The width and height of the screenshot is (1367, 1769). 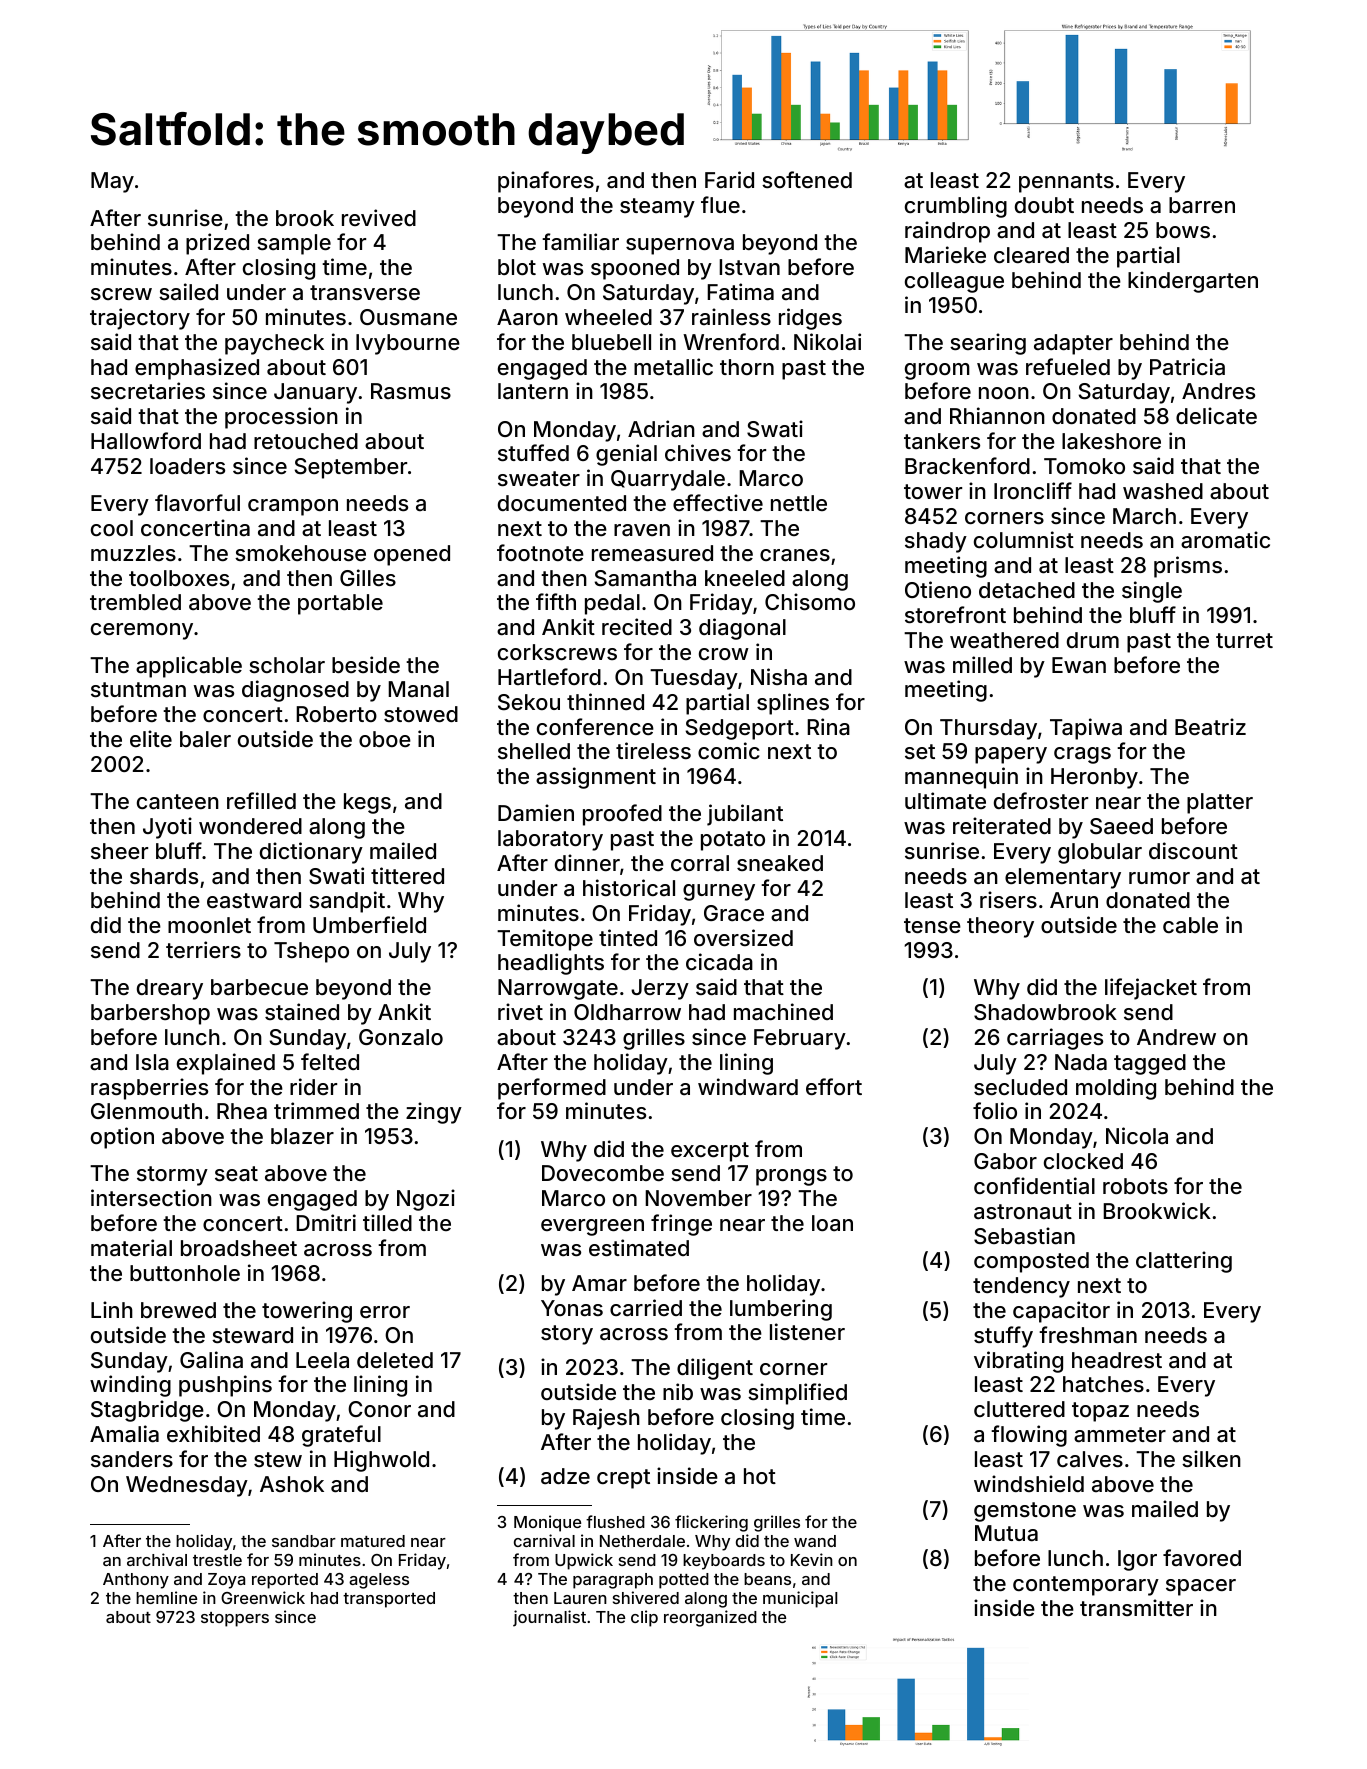 What do you see at coordinates (546, 182) in the screenshot?
I see `pinafores` at bounding box center [546, 182].
